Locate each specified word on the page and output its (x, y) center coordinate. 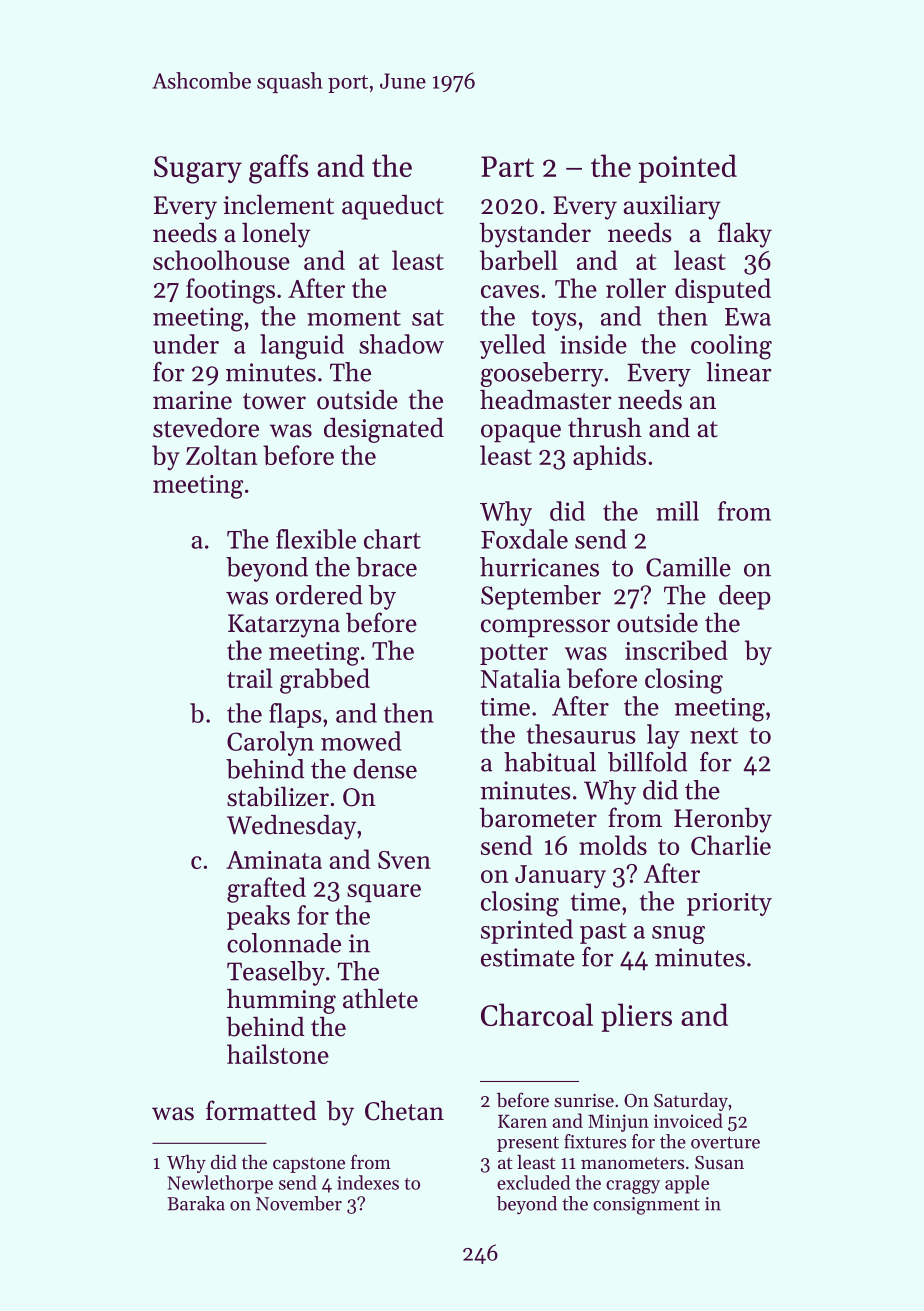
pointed (687, 168)
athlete (380, 998)
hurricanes (539, 567)
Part (507, 166)
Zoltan (222, 455)
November (299, 1203)
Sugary (198, 170)
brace (386, 567)
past (603, 933)
